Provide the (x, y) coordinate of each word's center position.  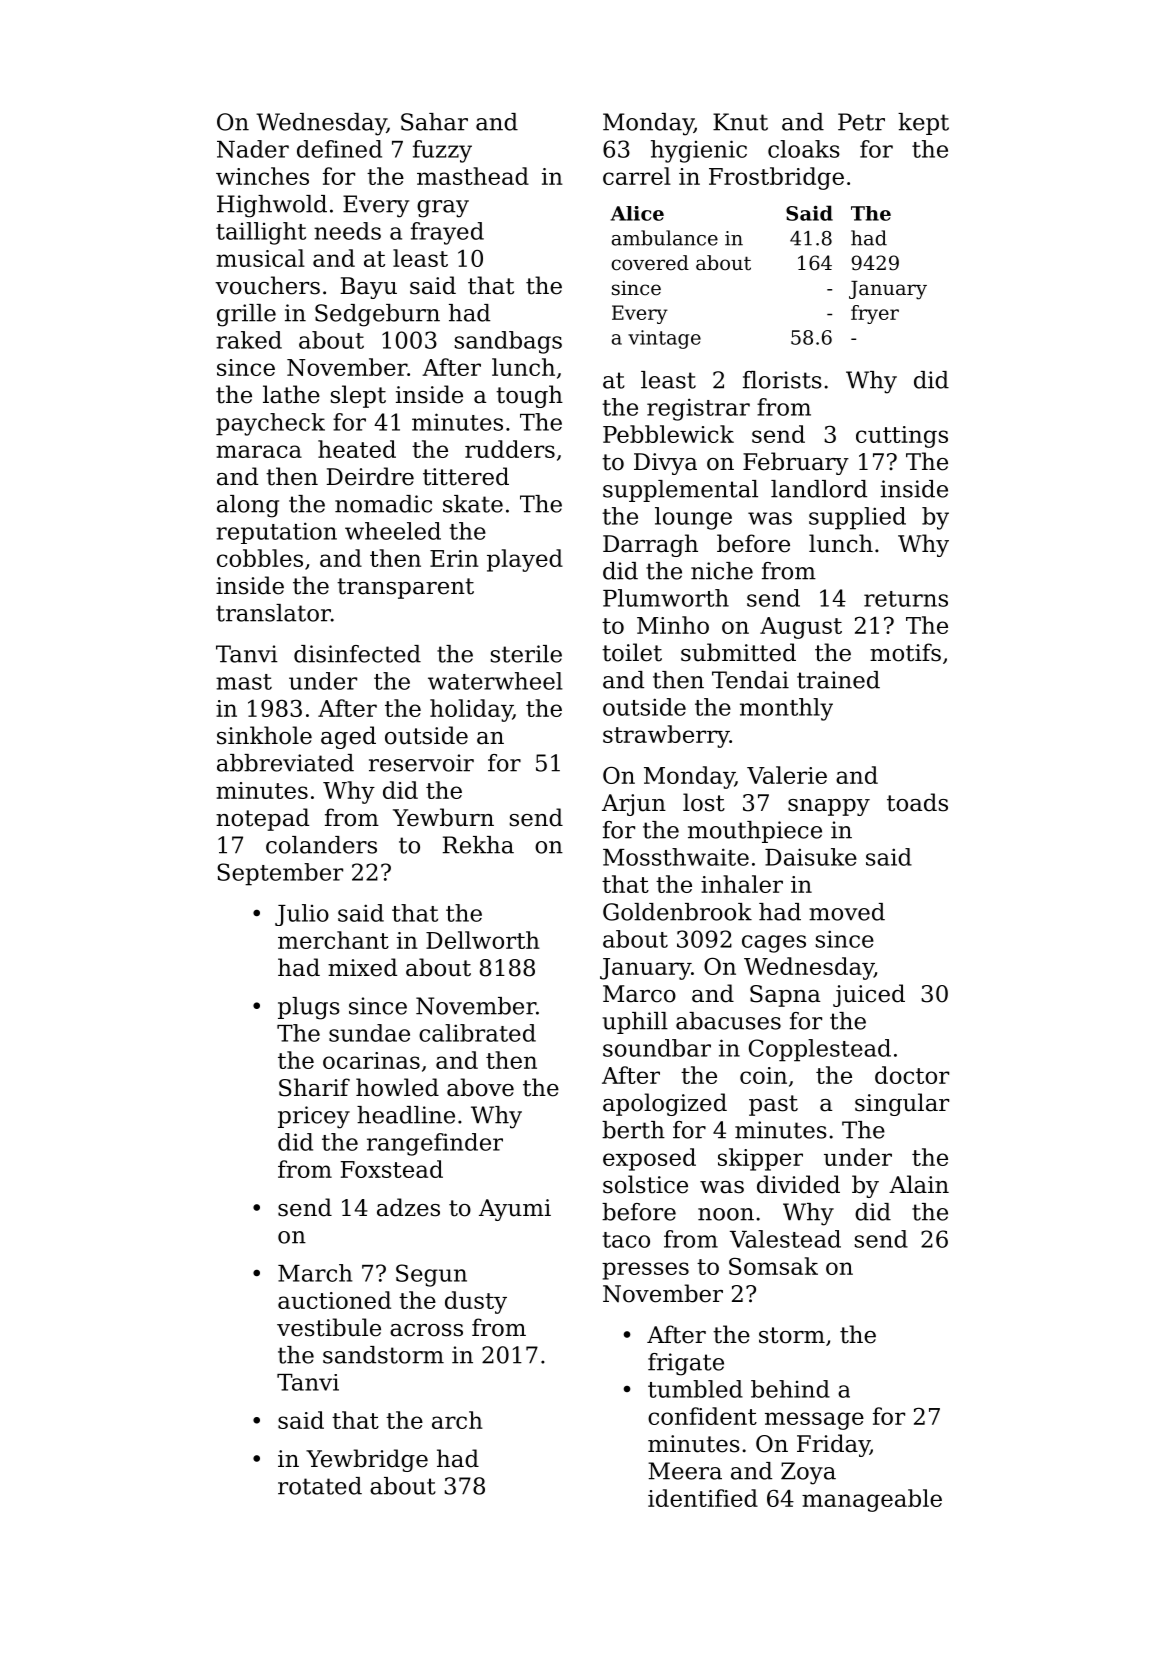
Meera (685, 1471)
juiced (869, 995)
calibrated (477, 1033)
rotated (320, 1486)
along (248, 506)
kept (923, 124)
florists (782, 380)
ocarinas (371, 1060)
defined (339, 149)
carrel (637, 176)
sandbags (508, 342)
